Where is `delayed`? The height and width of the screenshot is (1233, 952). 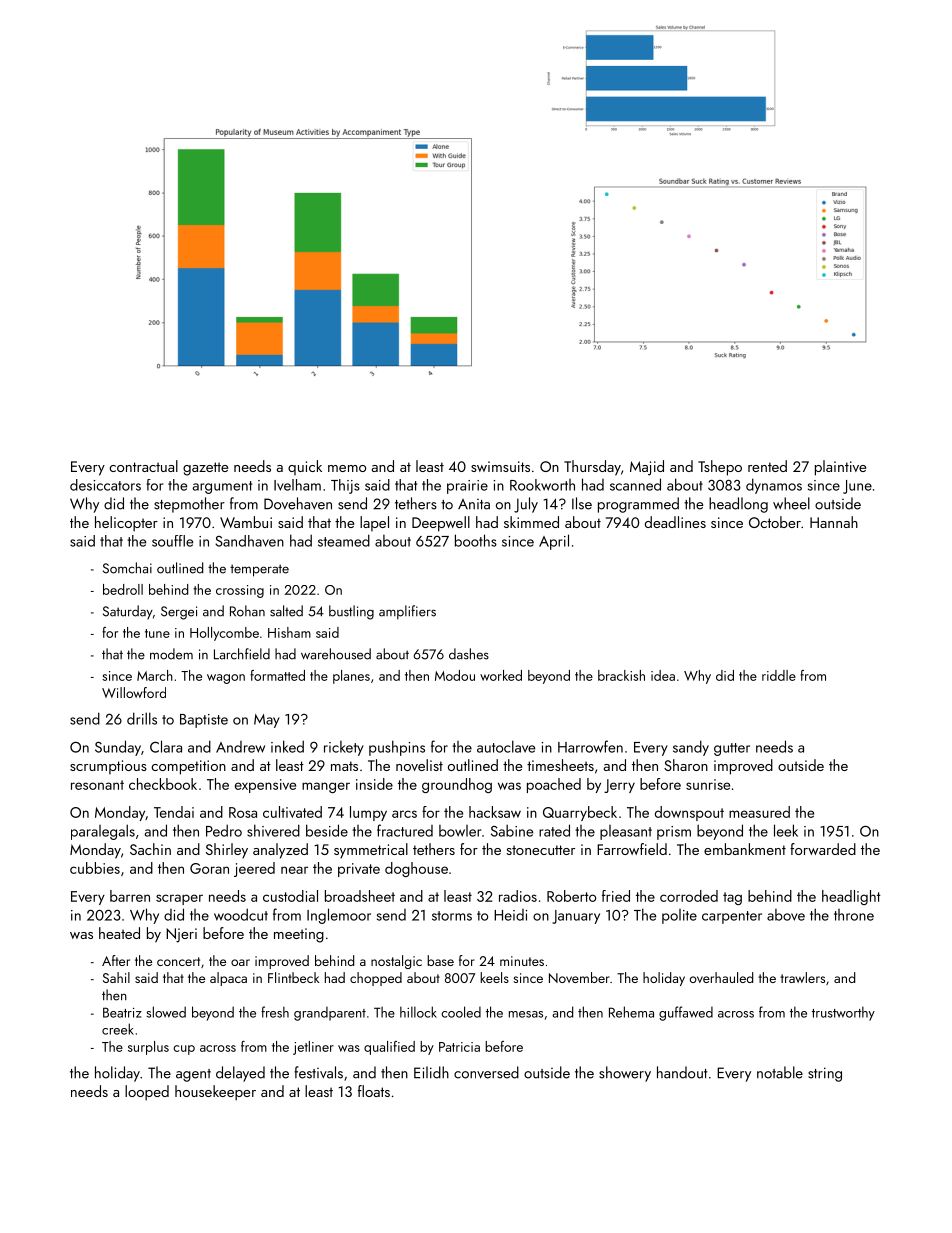 delayed is located at coordinates (240, 1074).
